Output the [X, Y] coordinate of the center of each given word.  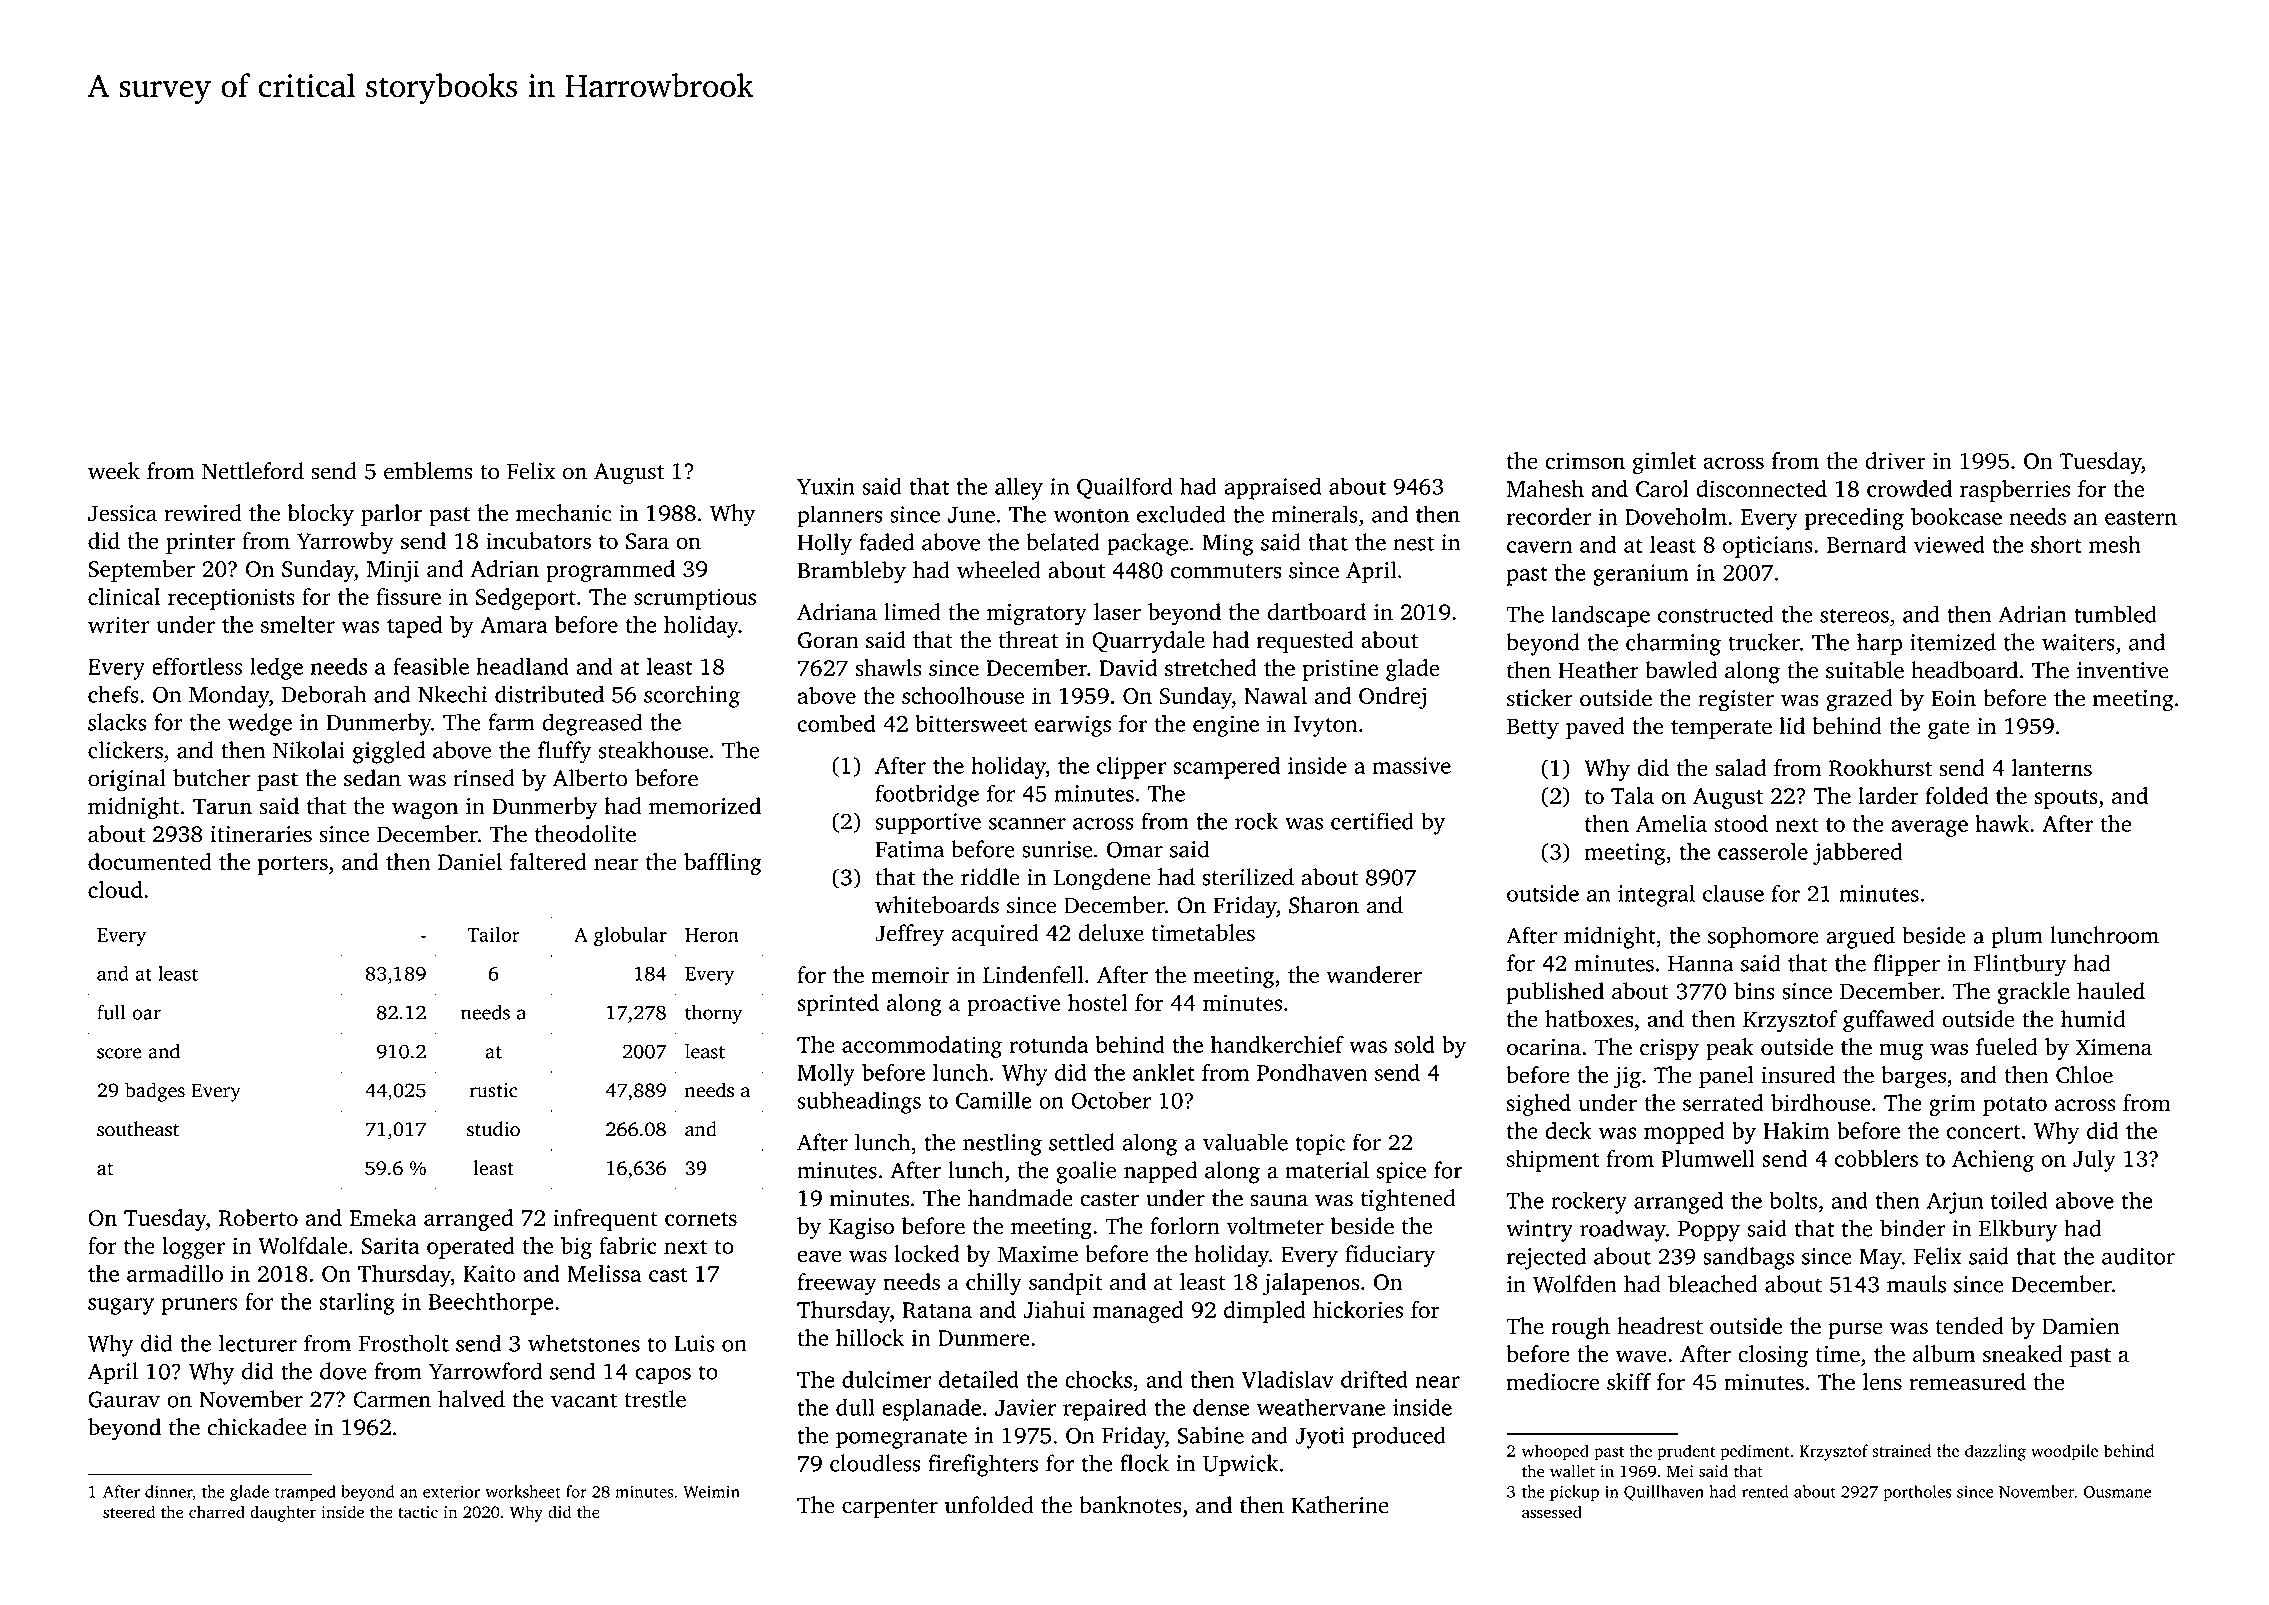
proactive [1013, 1005]
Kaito [489, 1273]
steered [129, 1511]
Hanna [1700, 964]
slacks [117, 722]
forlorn [1185, 1226]
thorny [713, 1014]
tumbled [2115, 614]
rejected [1546, 1258]
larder [1888, 795]
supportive [928, 824]
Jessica [122, 513]
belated [1063, 542]
